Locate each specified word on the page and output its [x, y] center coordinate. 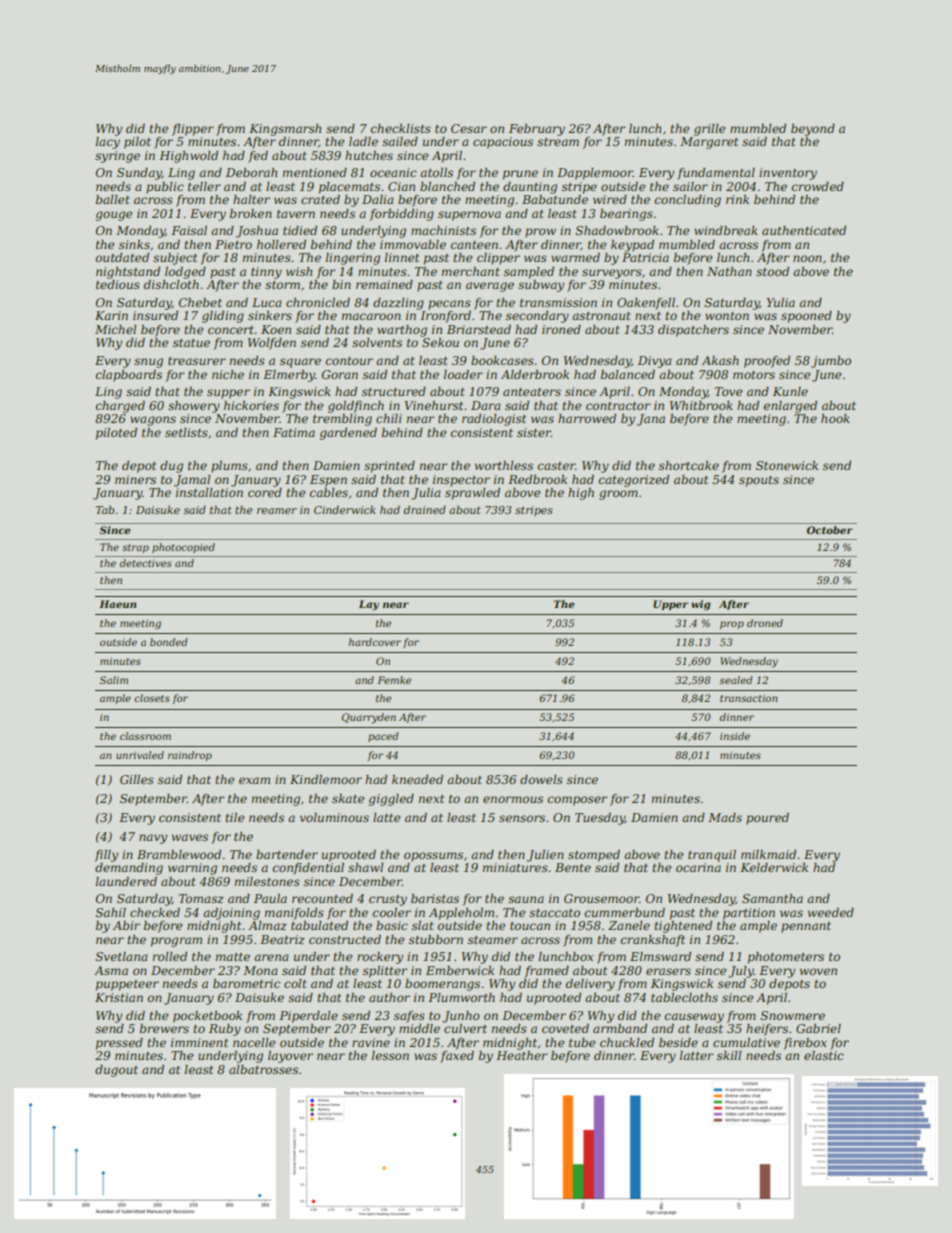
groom [618, 495]
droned [765, 623]
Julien [545, 856]
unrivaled [140, 755]
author [389, 997]
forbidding [402, 215]
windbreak [726, 230]
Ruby [225, 1030]
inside [735, 736]
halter [251, 199]
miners [135, 479]
